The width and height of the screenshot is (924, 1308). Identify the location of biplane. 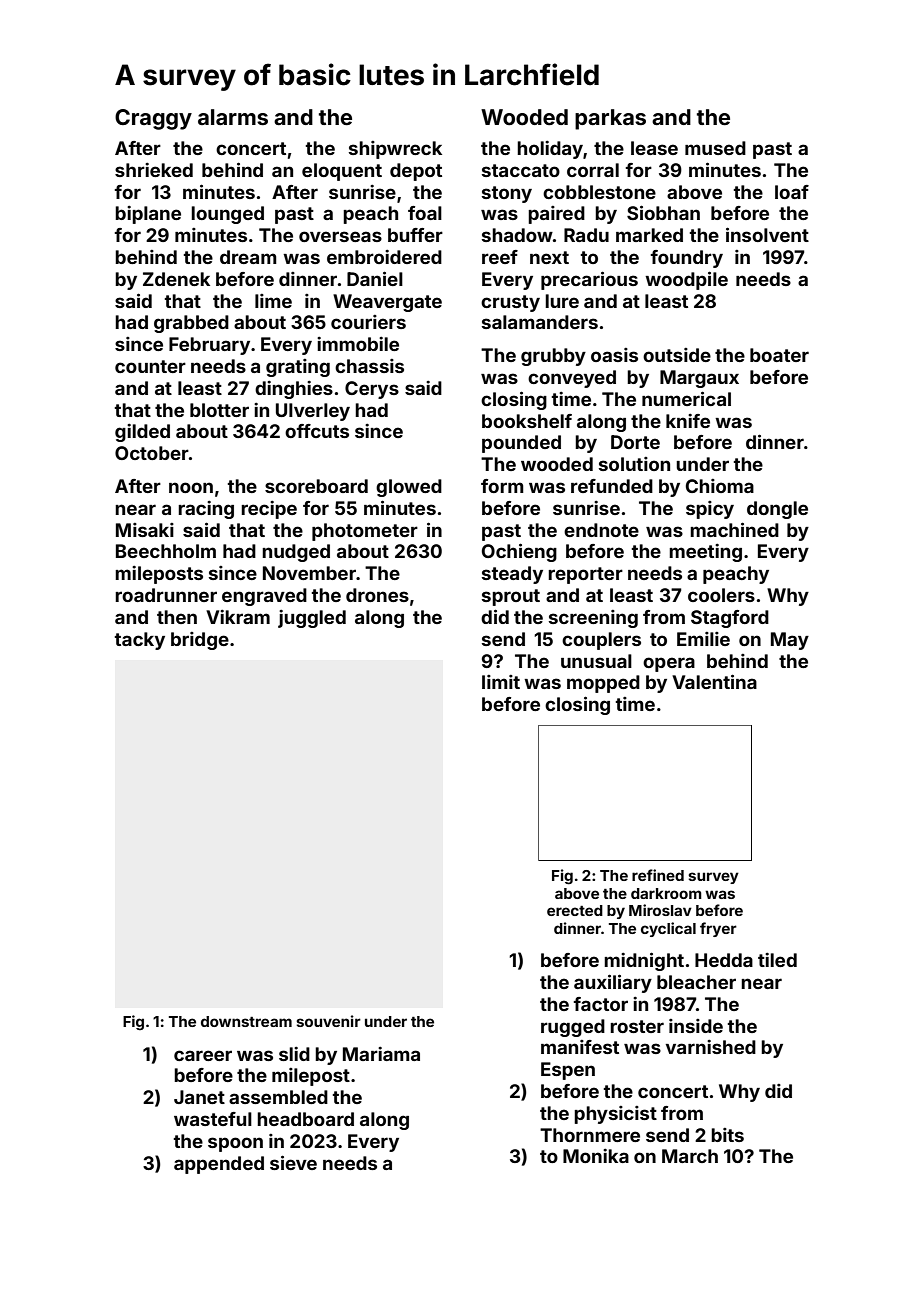
(148, 215).
